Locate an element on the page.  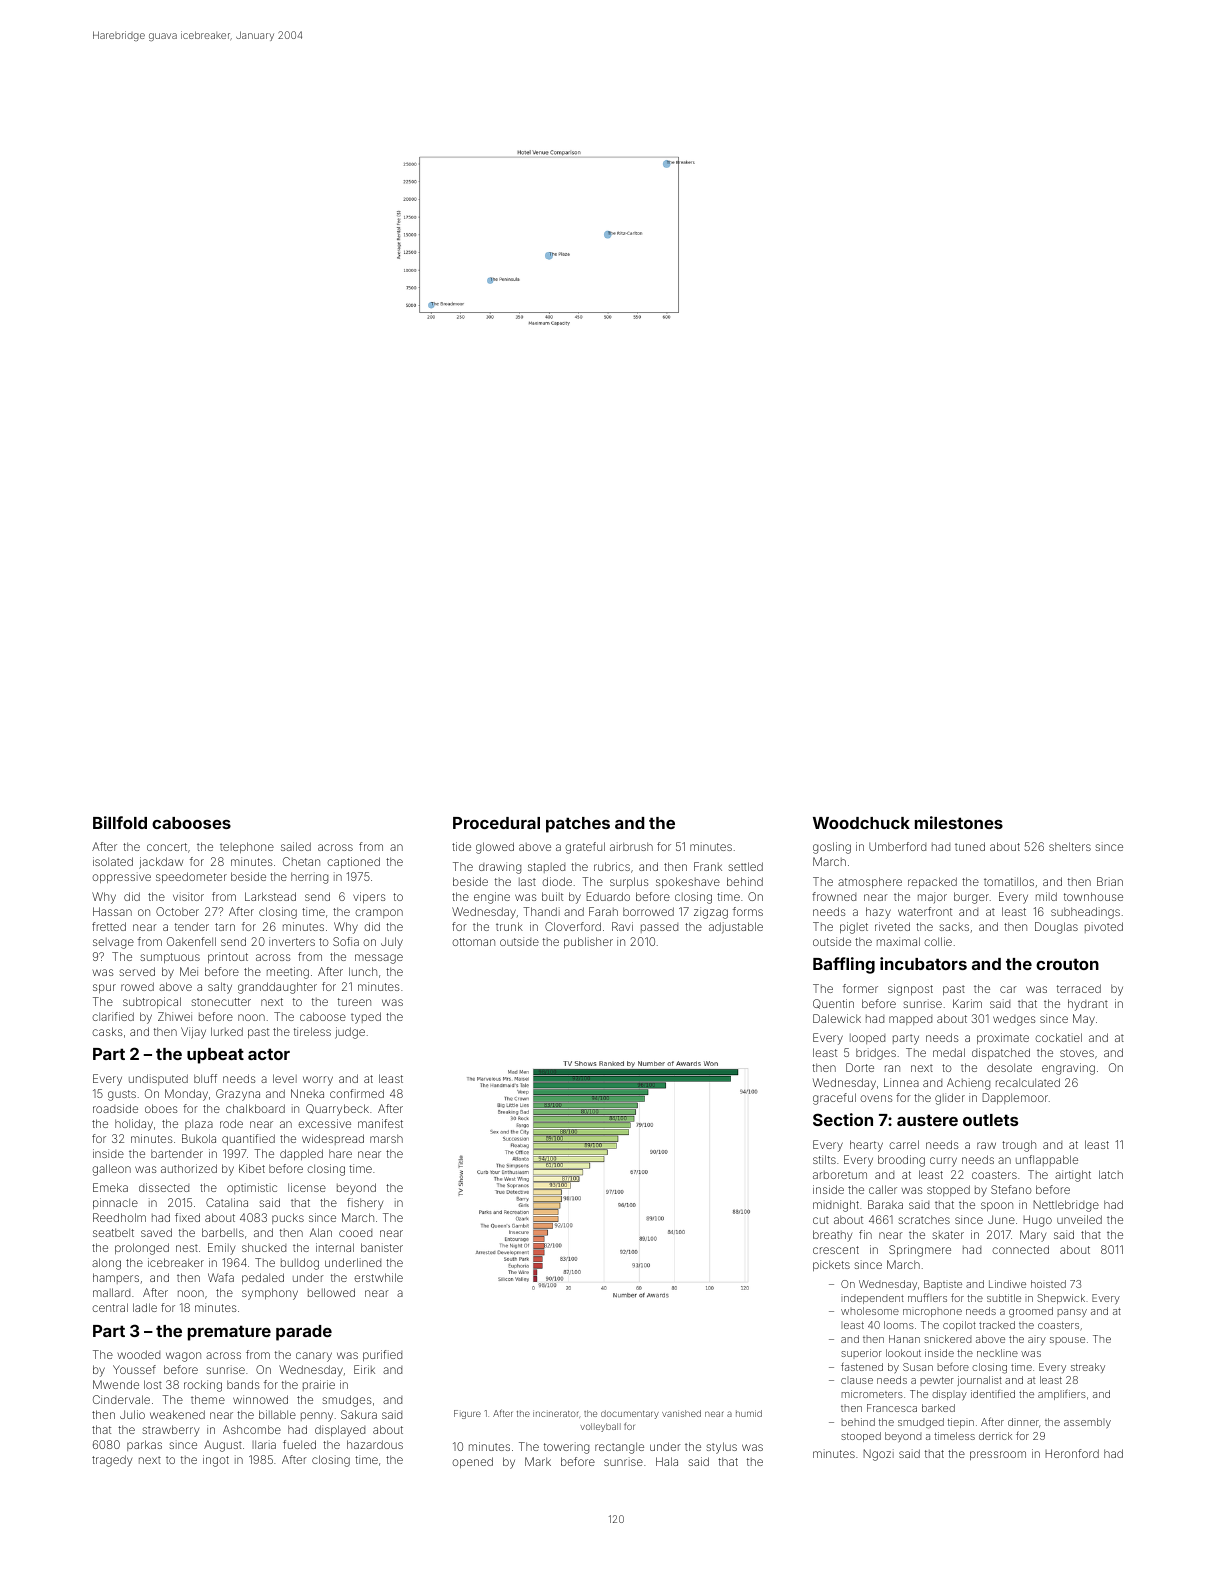
Heronford is located at coordinates (1072, 1453).
